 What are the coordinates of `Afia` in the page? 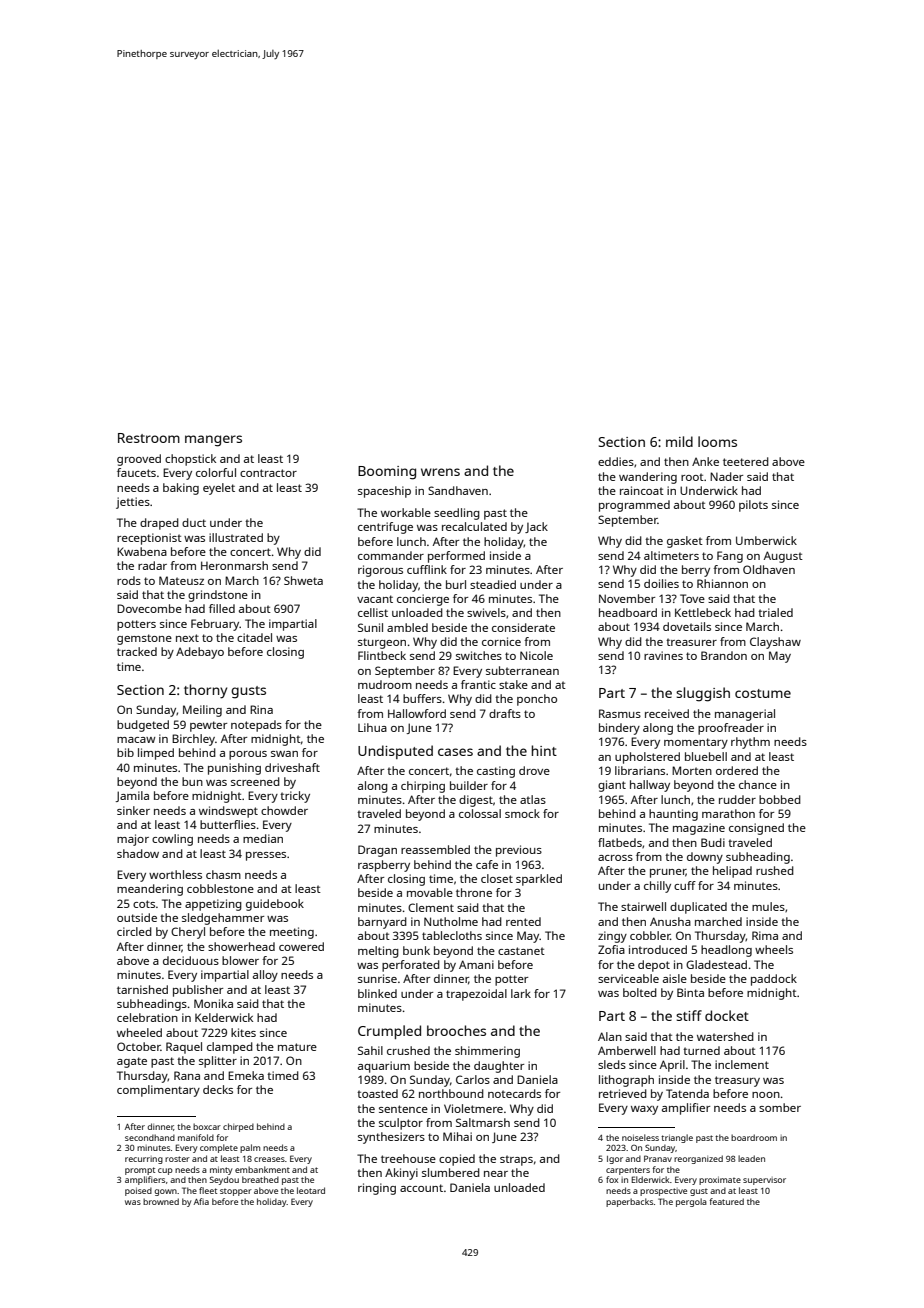 It's located at (201, 1201).
